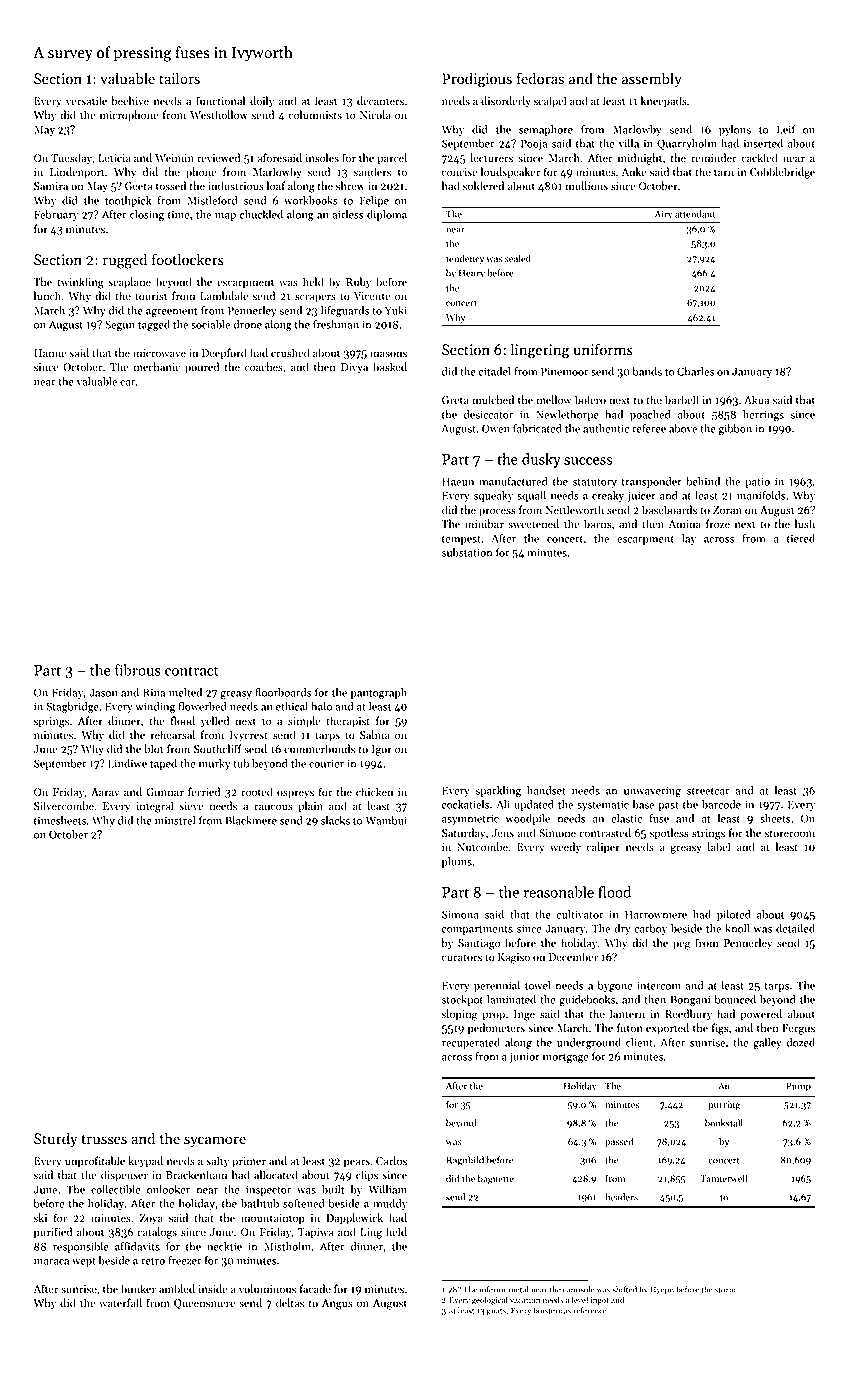 The width and height of the screenshot is (849, 1400). What do you see at coordinates (467, 552) in the screenshot?
I see `substation` at bounding box center [467, 552].
